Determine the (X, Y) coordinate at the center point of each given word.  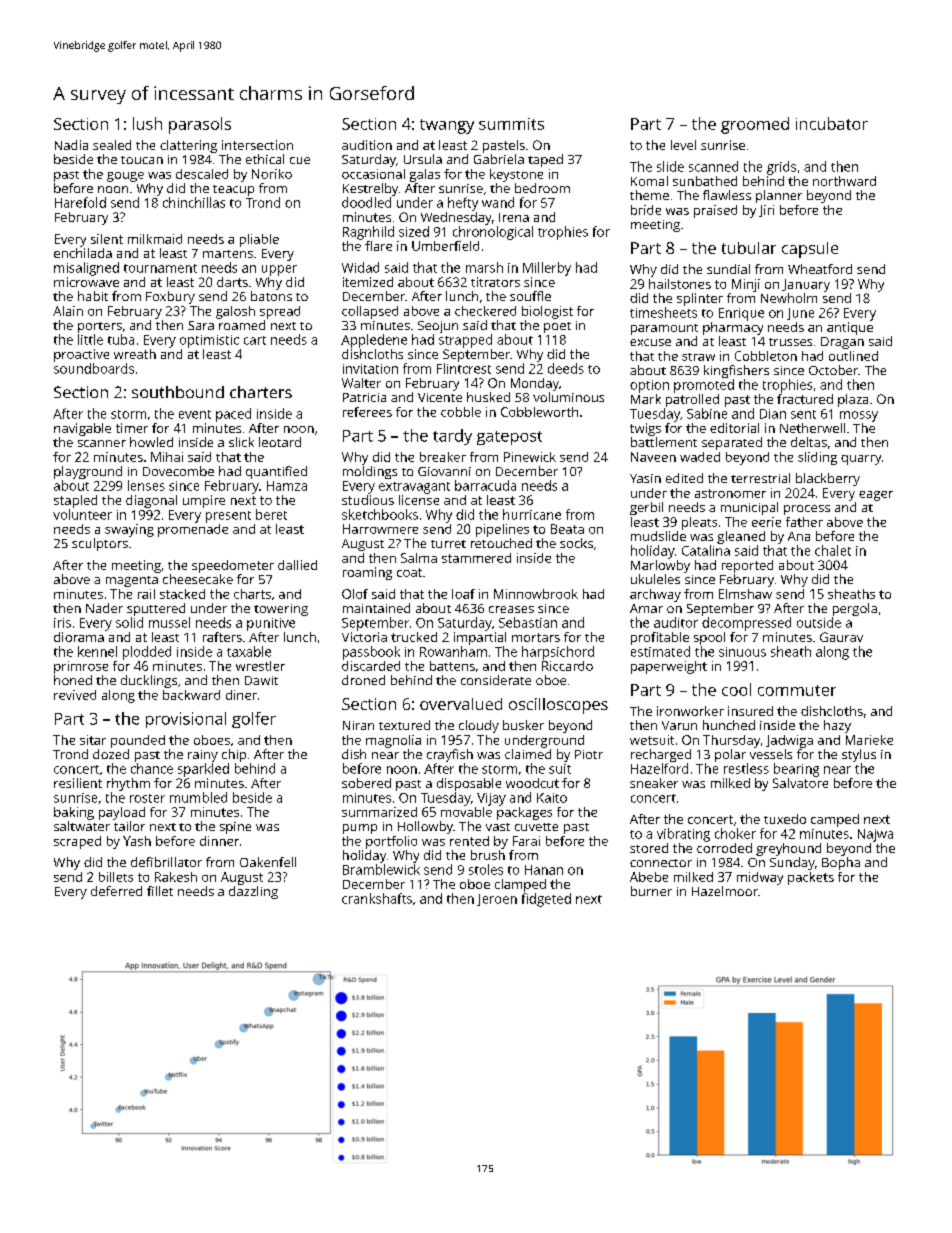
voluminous (568, 397)
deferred (116, 891)
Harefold (80, 202)
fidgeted (546, 900)
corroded (724, 848)
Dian (773, 414)
